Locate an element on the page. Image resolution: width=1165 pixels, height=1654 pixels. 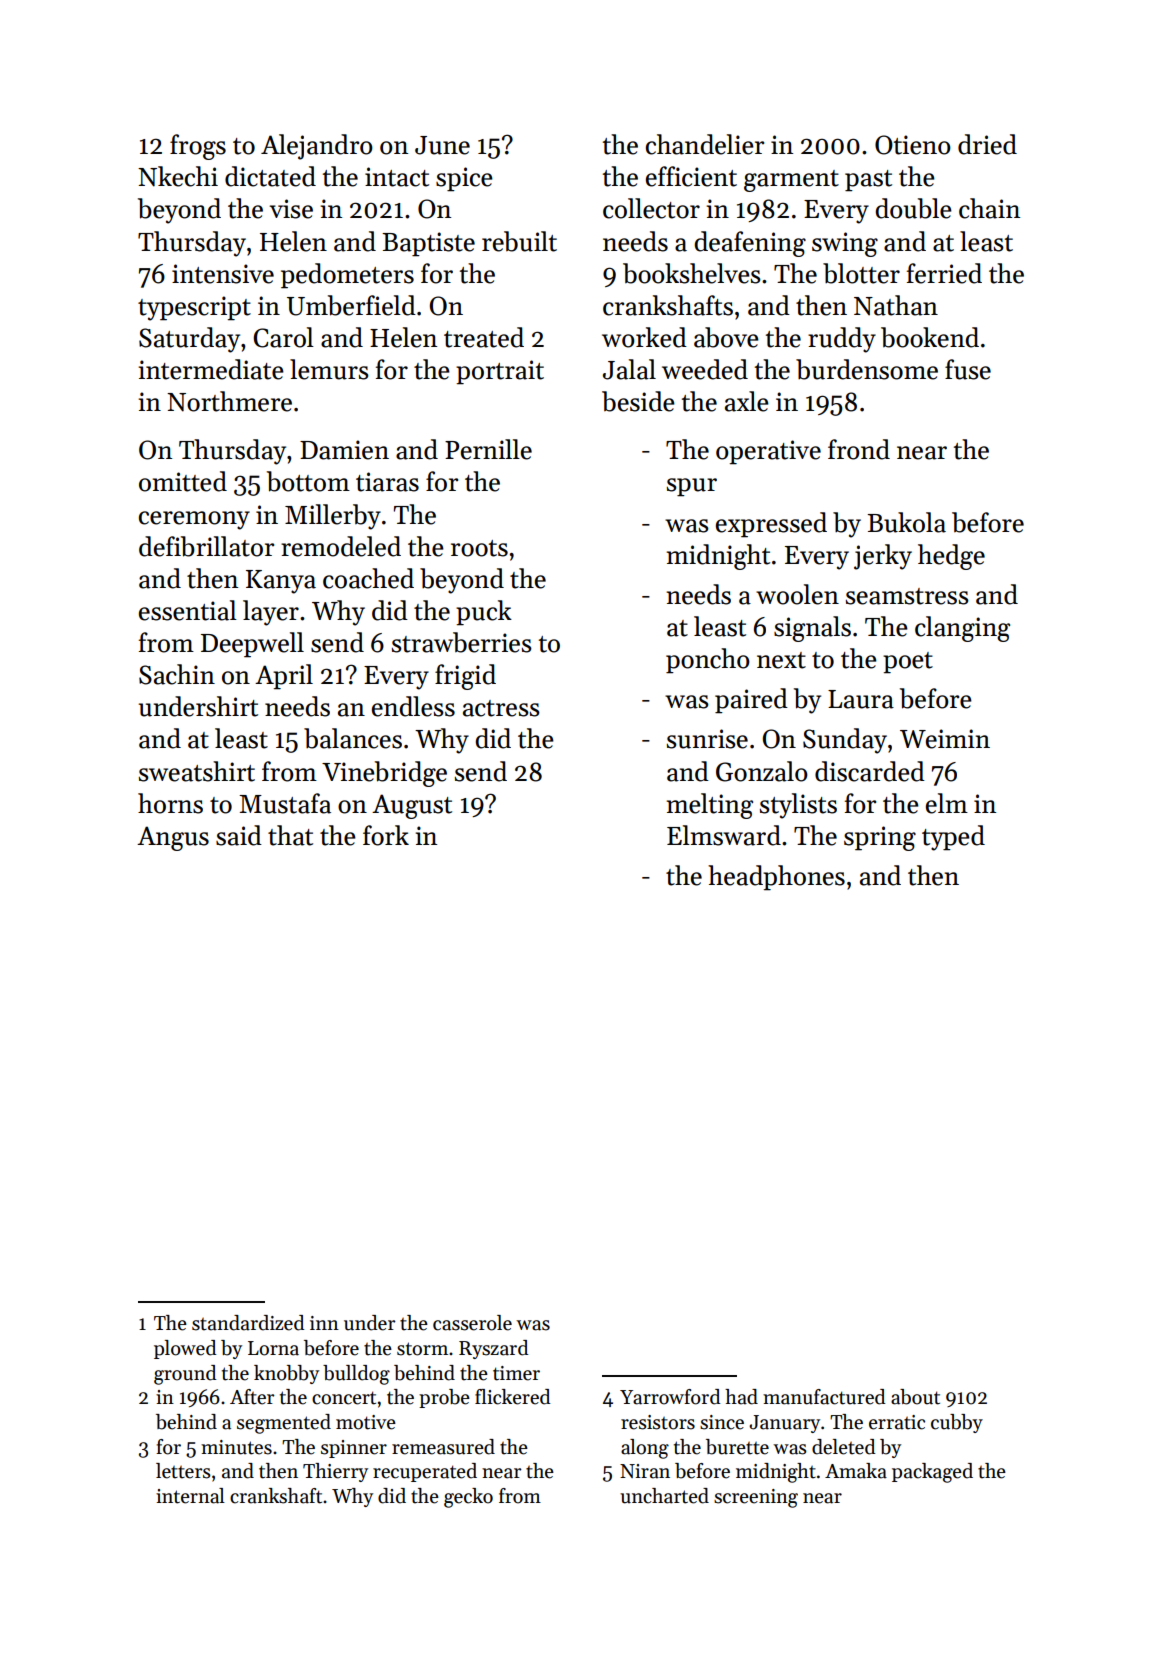
Angus is located at coordinates (173, 838).
